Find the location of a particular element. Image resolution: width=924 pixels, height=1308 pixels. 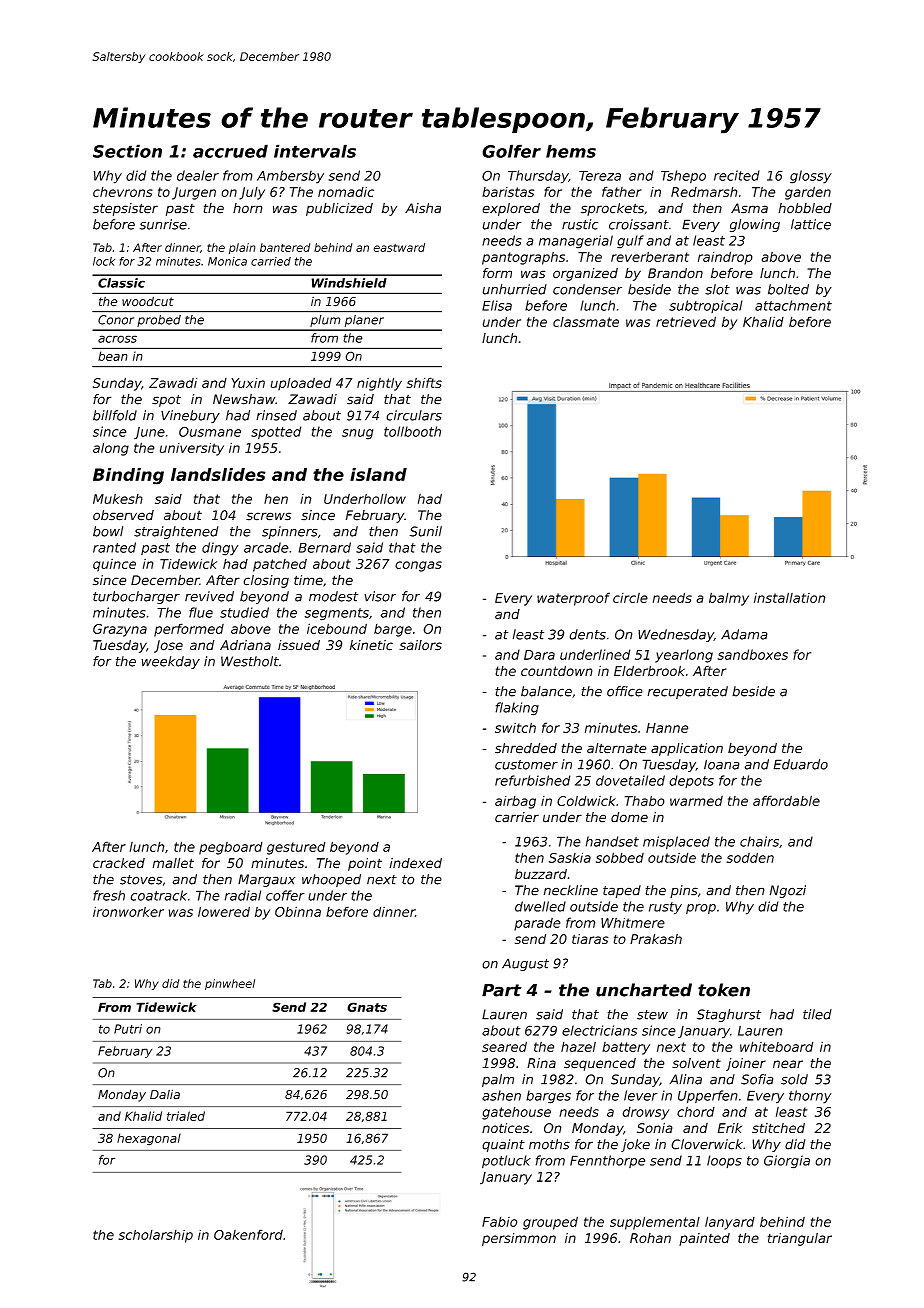

glossy is located at coordinates (811, 177).
